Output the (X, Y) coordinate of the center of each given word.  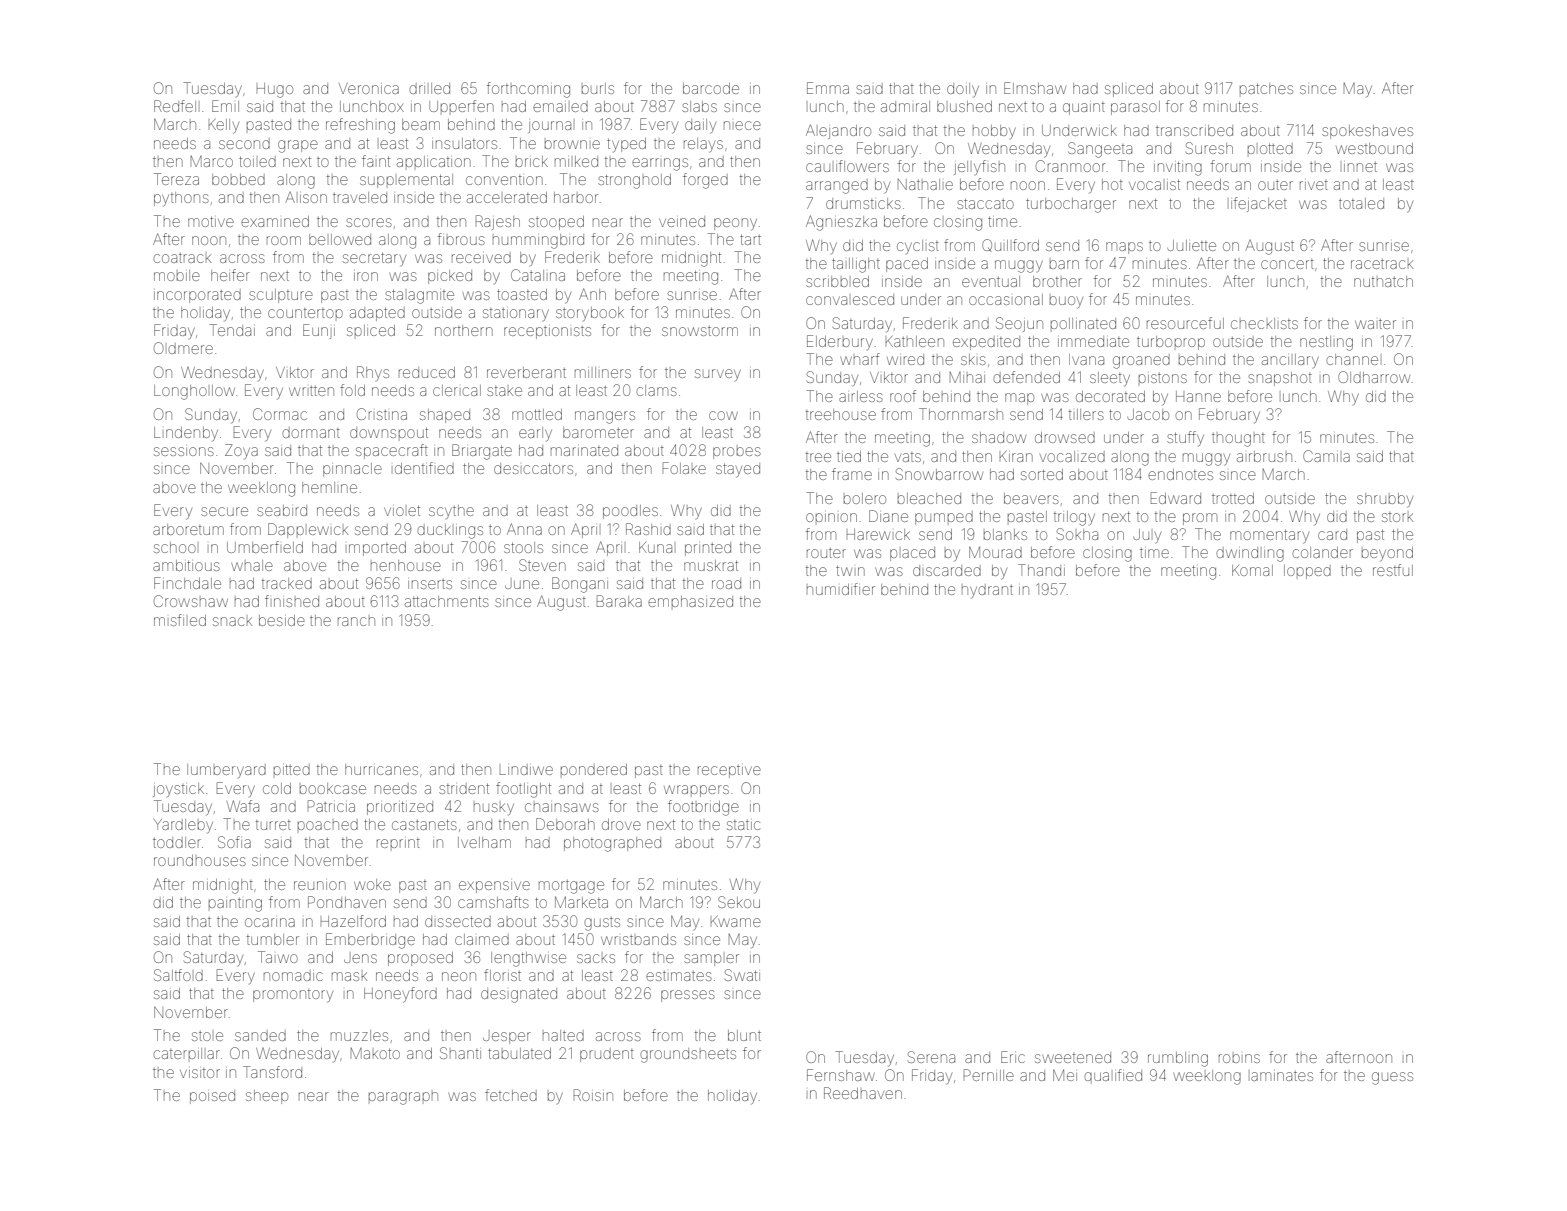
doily (963, 90)
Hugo (275, 90)
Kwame (735, 921)
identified (424, 468)
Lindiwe (526, 769)
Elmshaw (1035, 88)
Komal (1252, 570)
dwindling (1250, 554)
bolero (865, 498)
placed (912, 554)
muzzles (359, 1035)
